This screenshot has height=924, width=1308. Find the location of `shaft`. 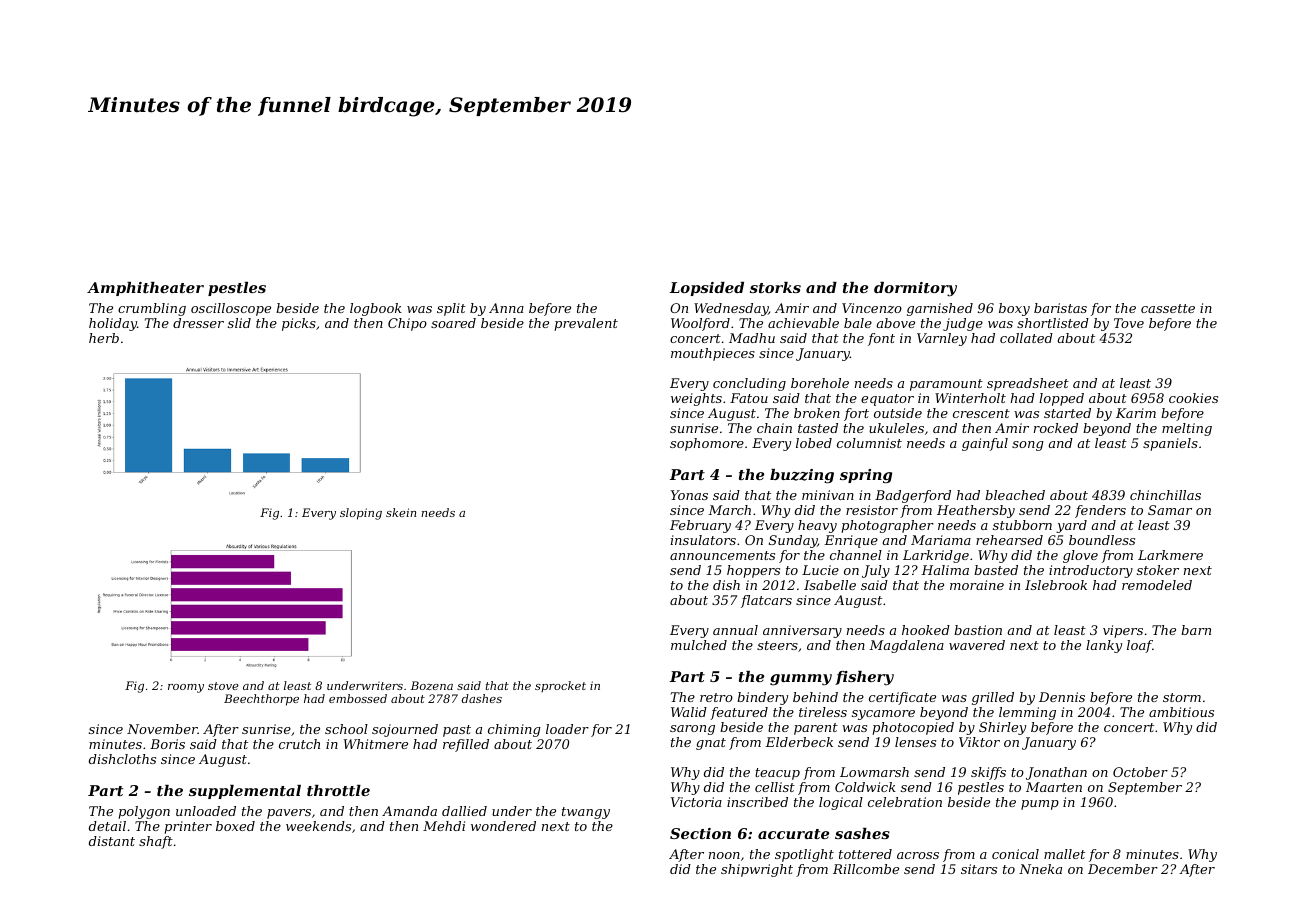

shaft is located at coordinates (156, 842).
